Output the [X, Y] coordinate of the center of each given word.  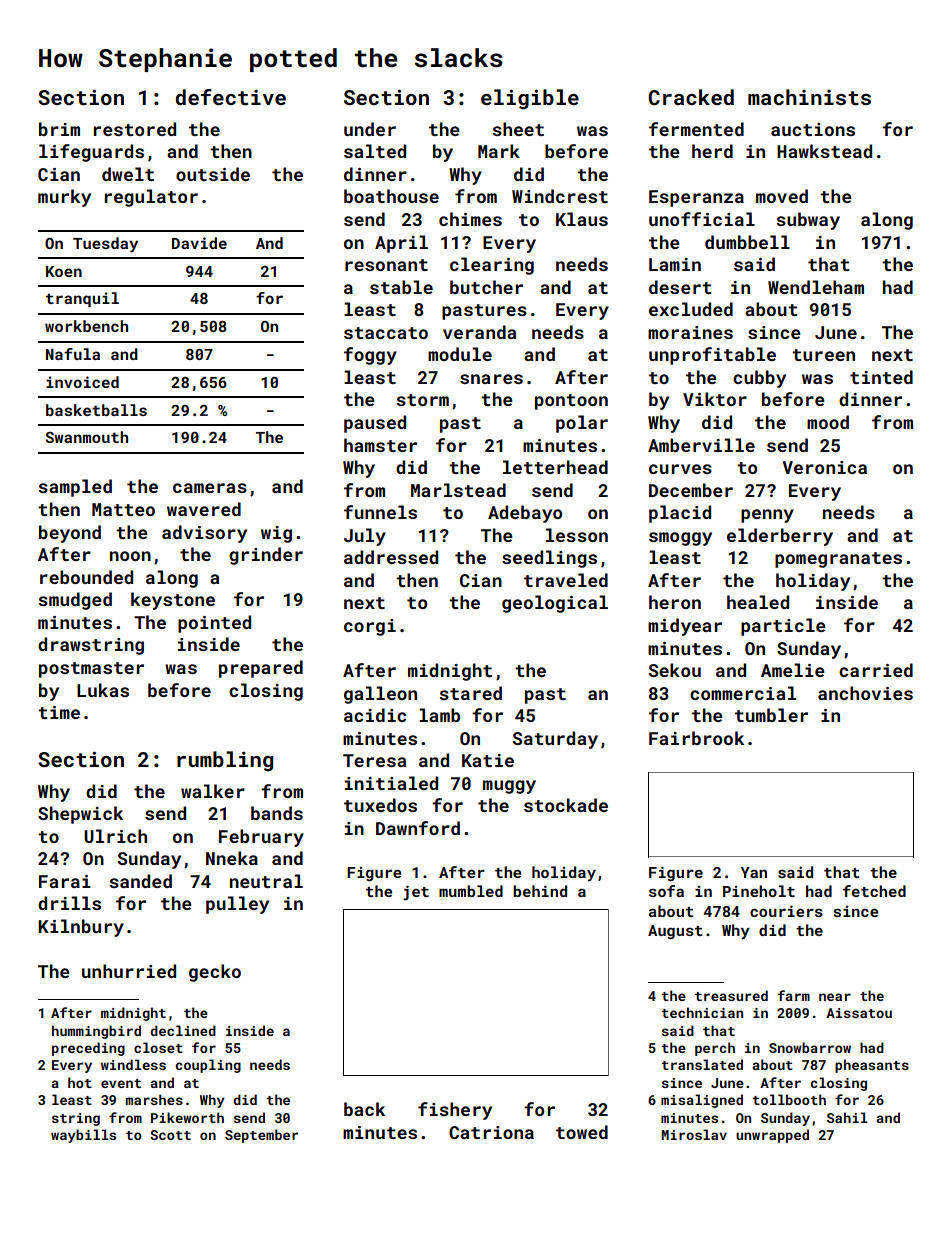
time [59, 712]
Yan [753, 872]
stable [401, 287]
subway [808, 221]
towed [582, 1132]
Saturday [555, 740]
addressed [391, 557]
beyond [70, 534]
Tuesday [105, 245]
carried [876, 670]
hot [80, 1082]
